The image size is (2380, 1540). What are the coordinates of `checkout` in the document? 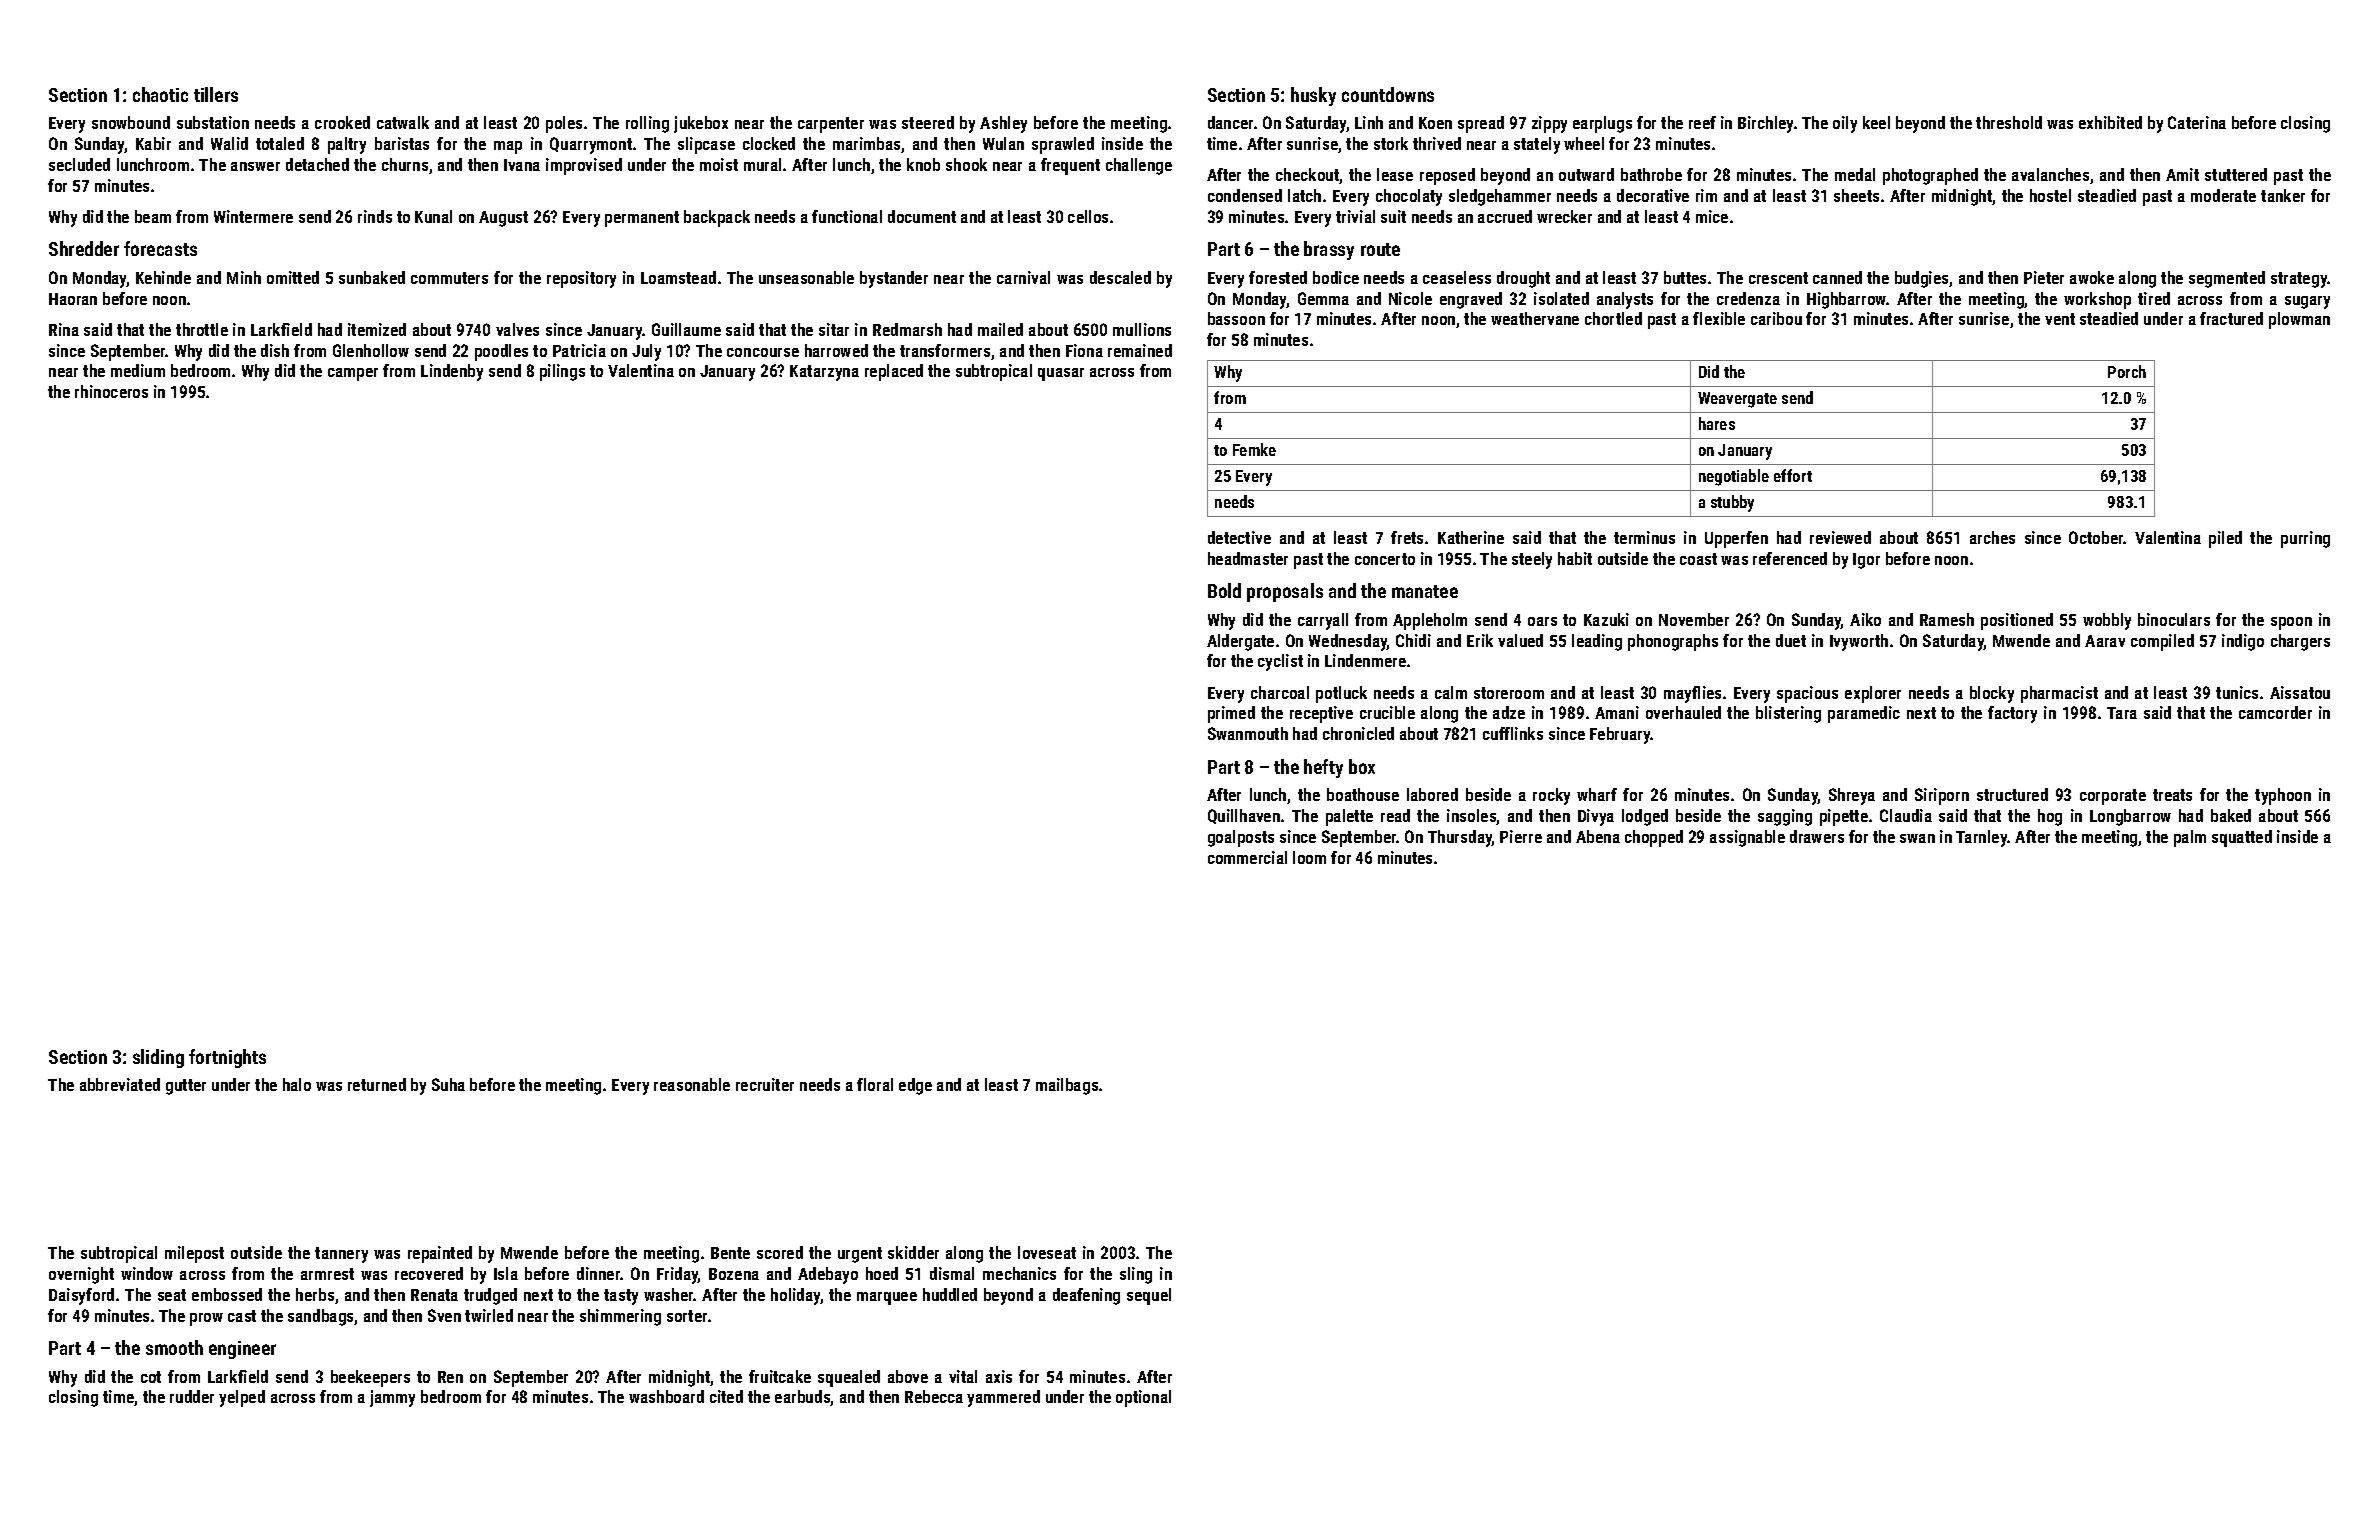 It's located at (1308, 176).
